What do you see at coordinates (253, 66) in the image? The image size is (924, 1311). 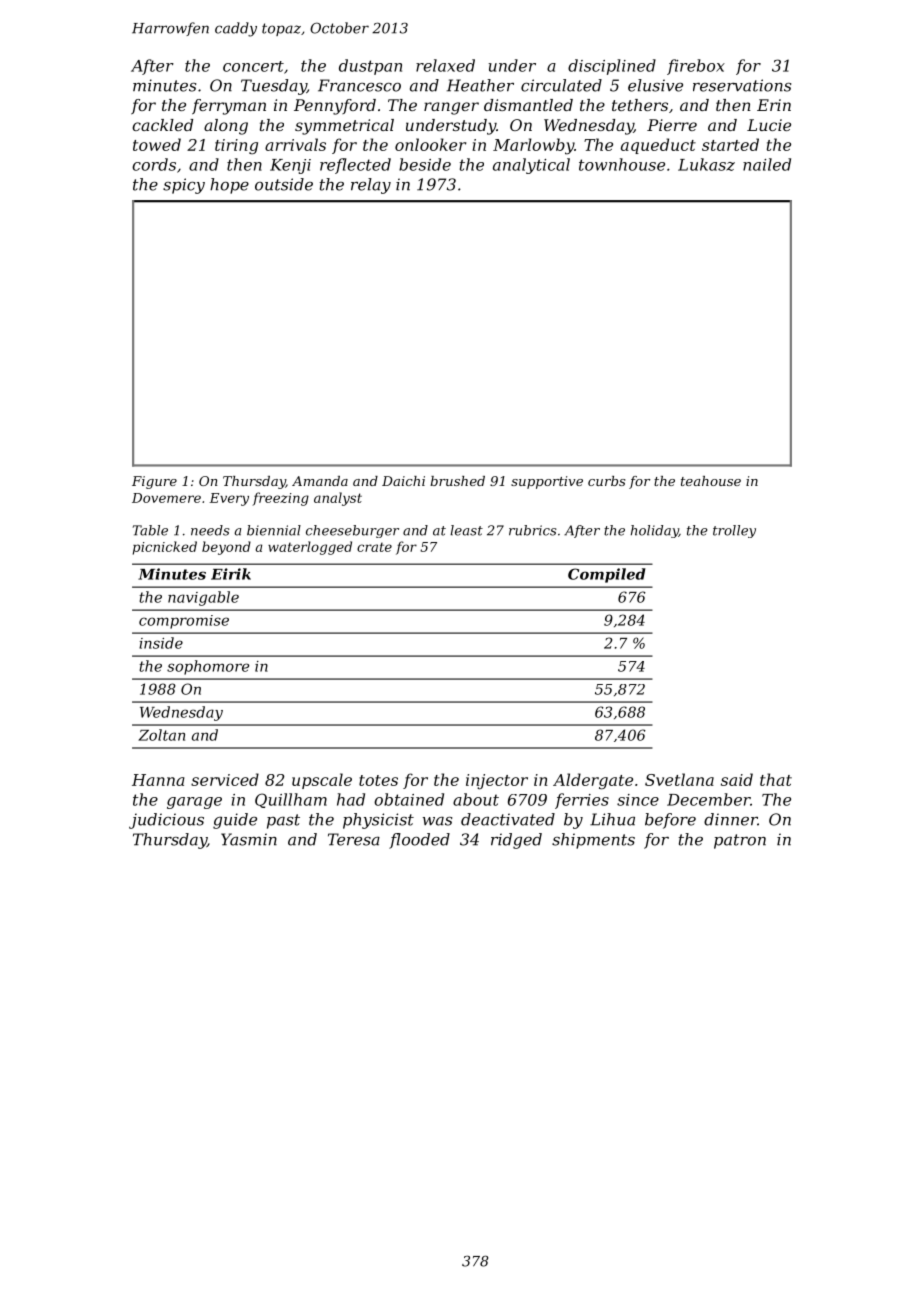 I see `concert` at bounding box center [253, 66].
